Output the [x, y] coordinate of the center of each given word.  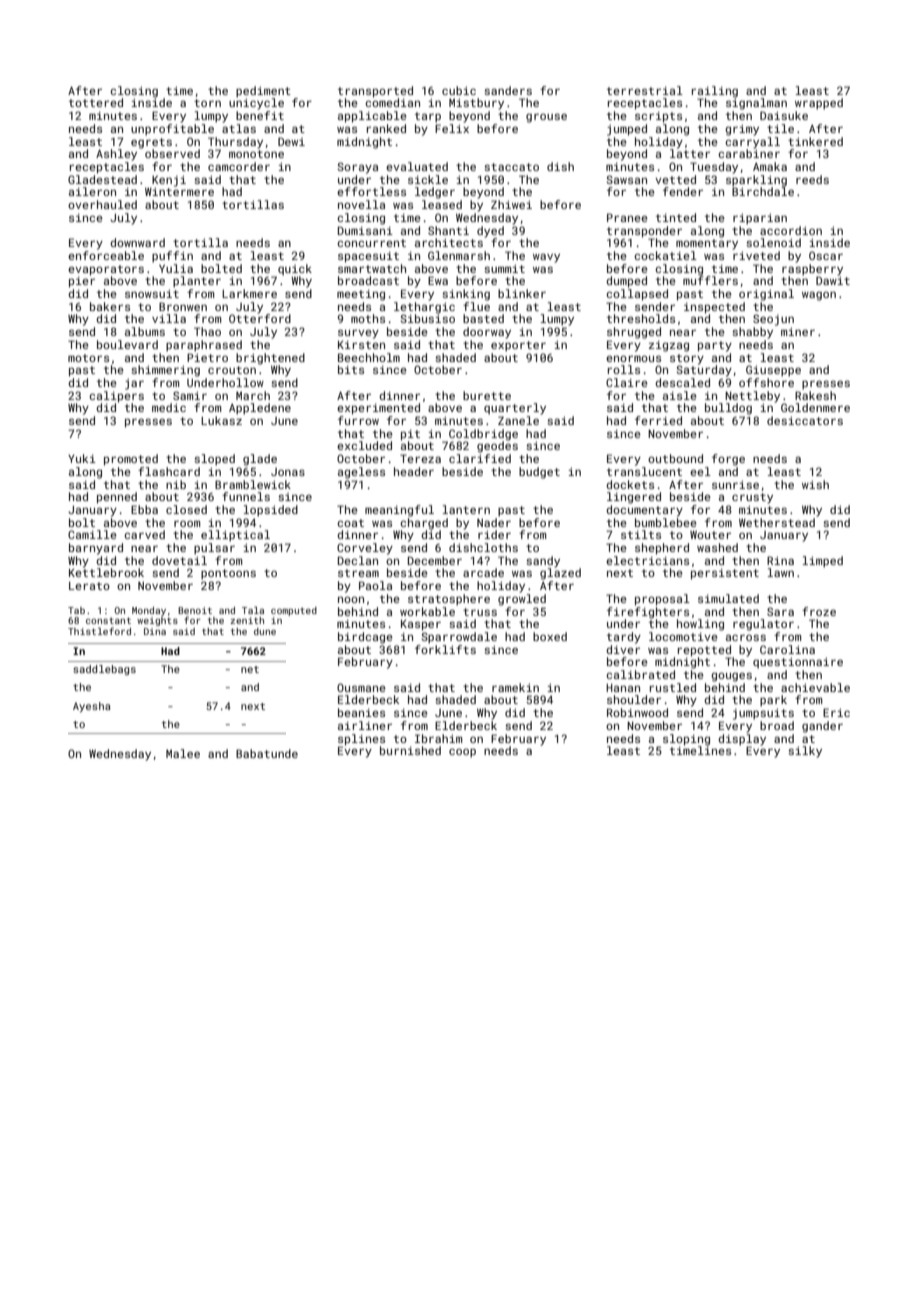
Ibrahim [438, 738]
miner [798, 331]
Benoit [195, 610]
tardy [624, 638]
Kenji [169, 181]
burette [487, 395]
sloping [686, 740]
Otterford [260, 318]
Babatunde [267, 753]
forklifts [445, 649]
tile [780, 128]
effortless [371, 191]
